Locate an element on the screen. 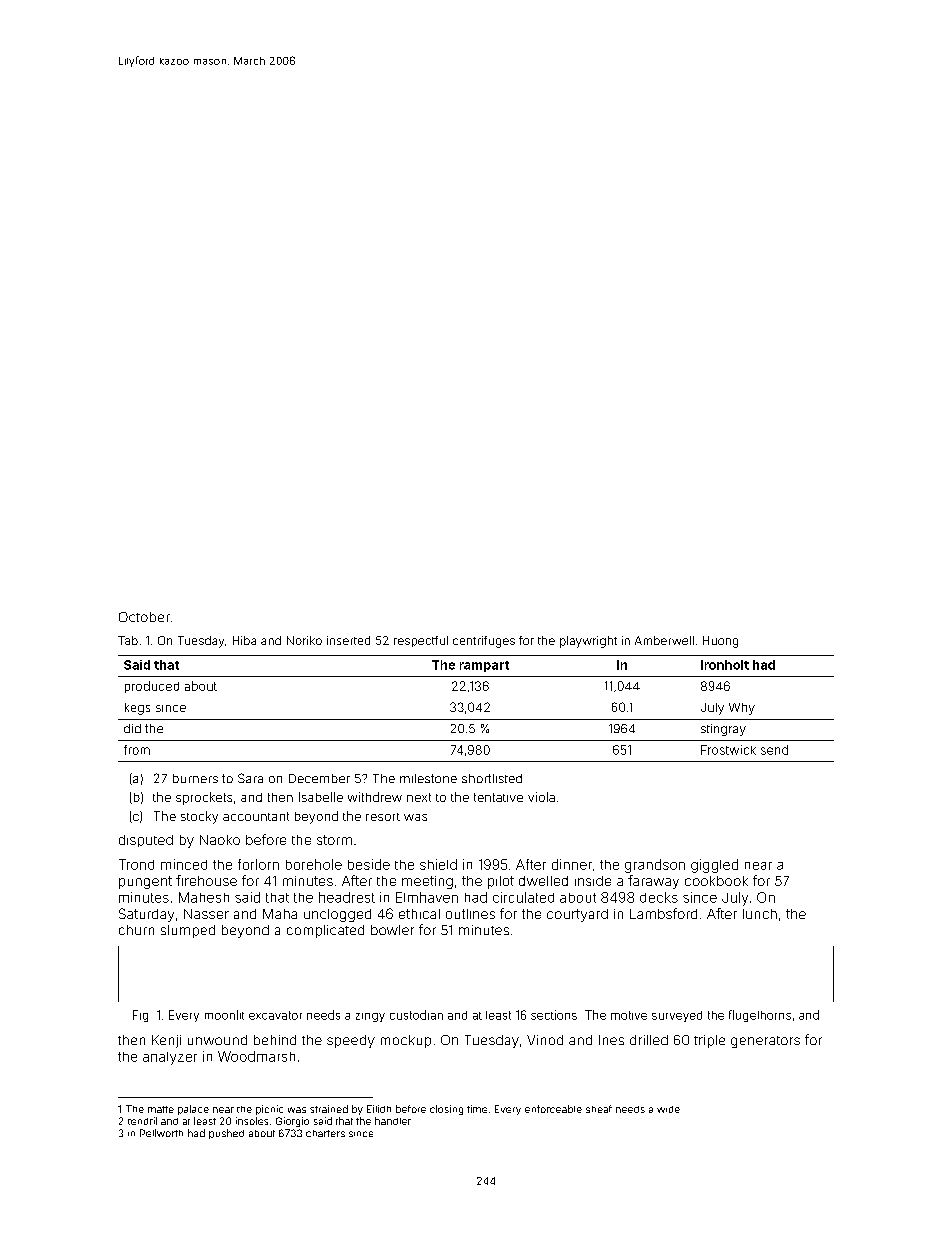 This screenshot has height=1233, width=952. speedy is located at coordinates (351, 1041).
